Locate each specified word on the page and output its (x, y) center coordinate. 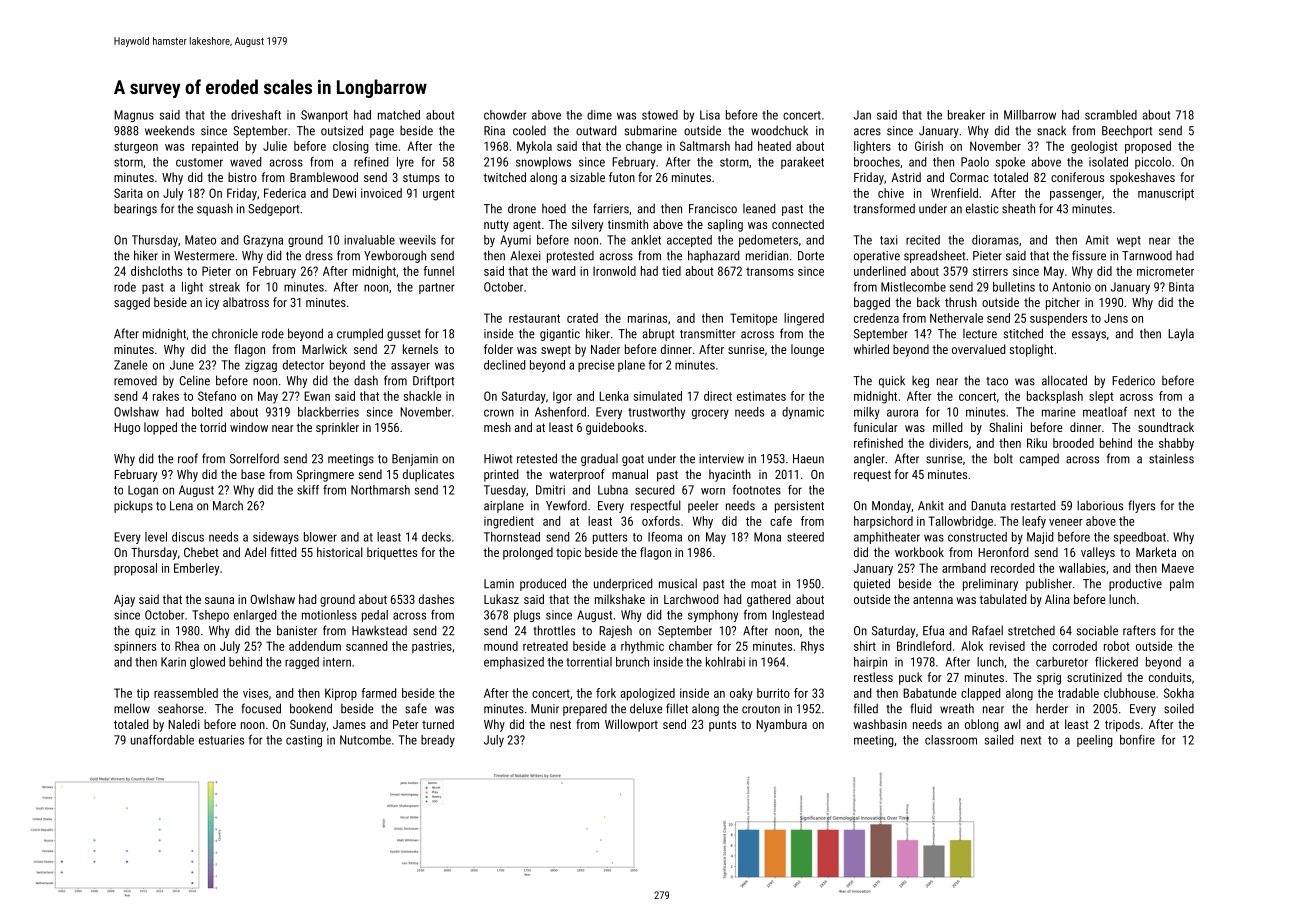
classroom (951, 740)
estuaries (221, 740)
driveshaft (256, 115)
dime (599, 115)
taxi (889, 240)
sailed (999, 740)
